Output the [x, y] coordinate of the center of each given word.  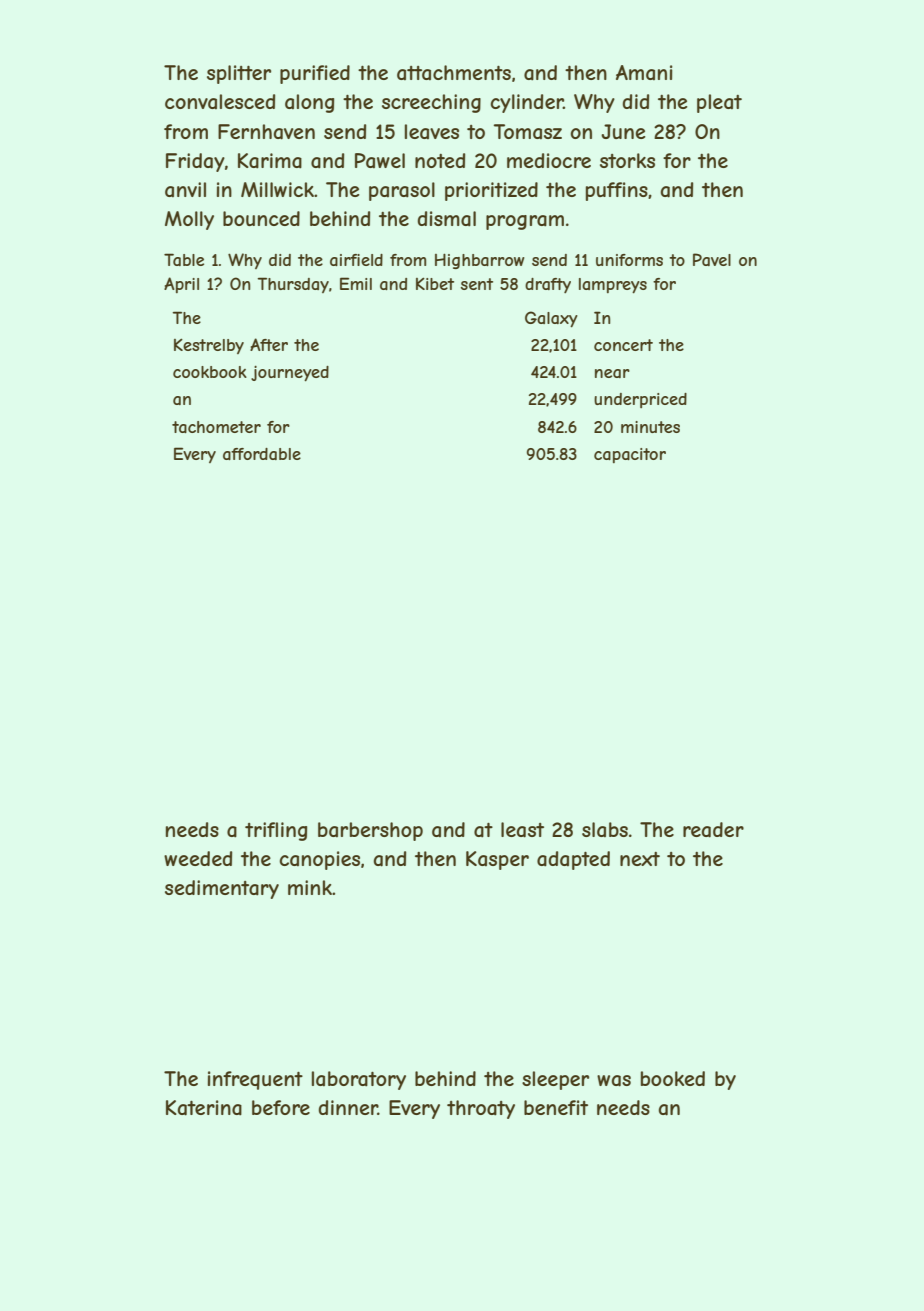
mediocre [549, 160]
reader [713, 830]
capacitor [630, 455]
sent [477, 284]
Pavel [712, 259]
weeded [198, 858]
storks [627, 160]
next [640, 859]
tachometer [216, 427]
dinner [348, 1107]
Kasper [497, 860]
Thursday [293, 285]
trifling [276, 831]
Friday [195, 162]
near [612, 373]
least [522, 830]
